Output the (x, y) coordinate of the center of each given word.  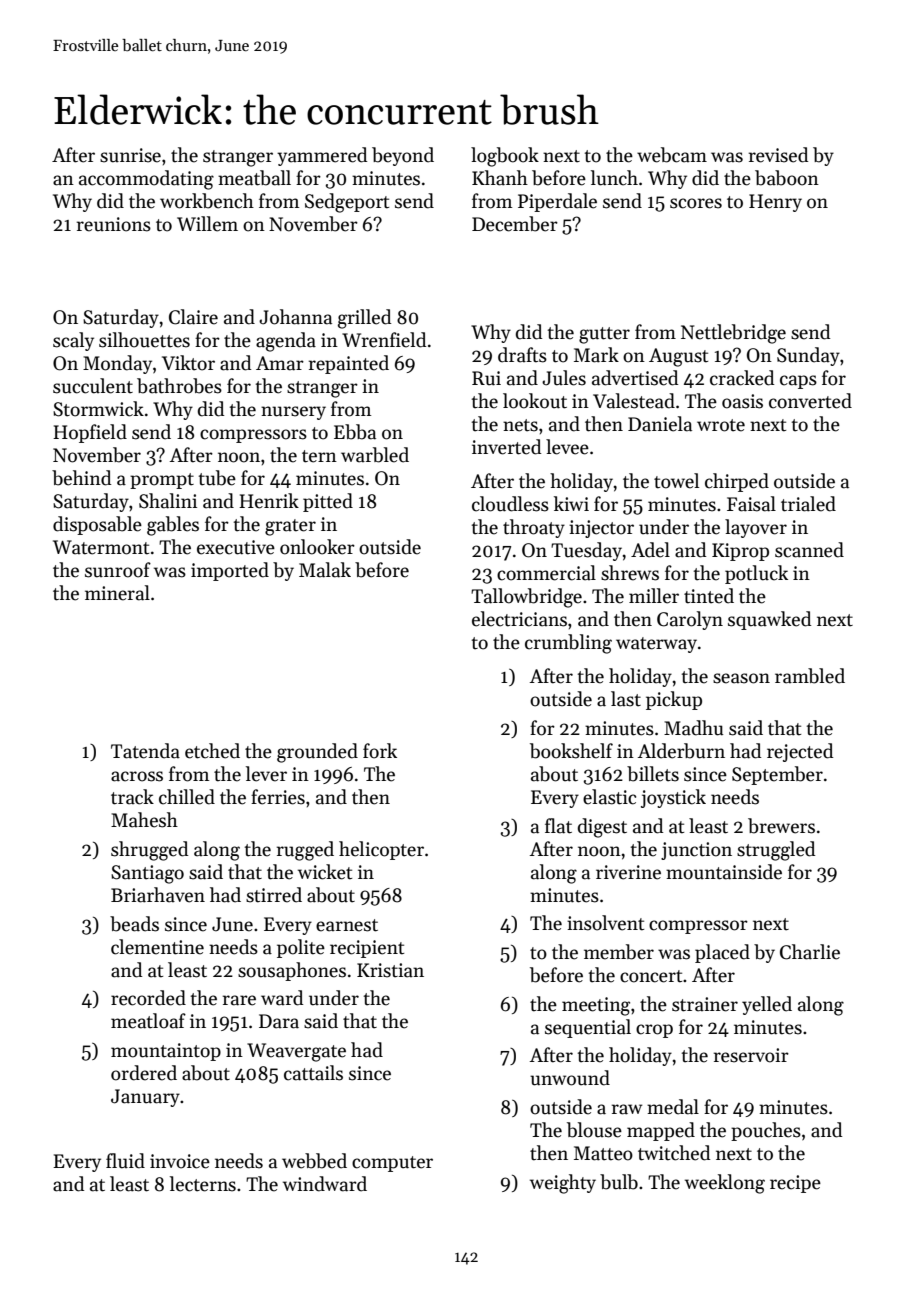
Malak (325, 570)
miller (654, 596)
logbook (505, 157)
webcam (672, 155)
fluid (125, 1161)
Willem (207, 224)
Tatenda (145, 751)
